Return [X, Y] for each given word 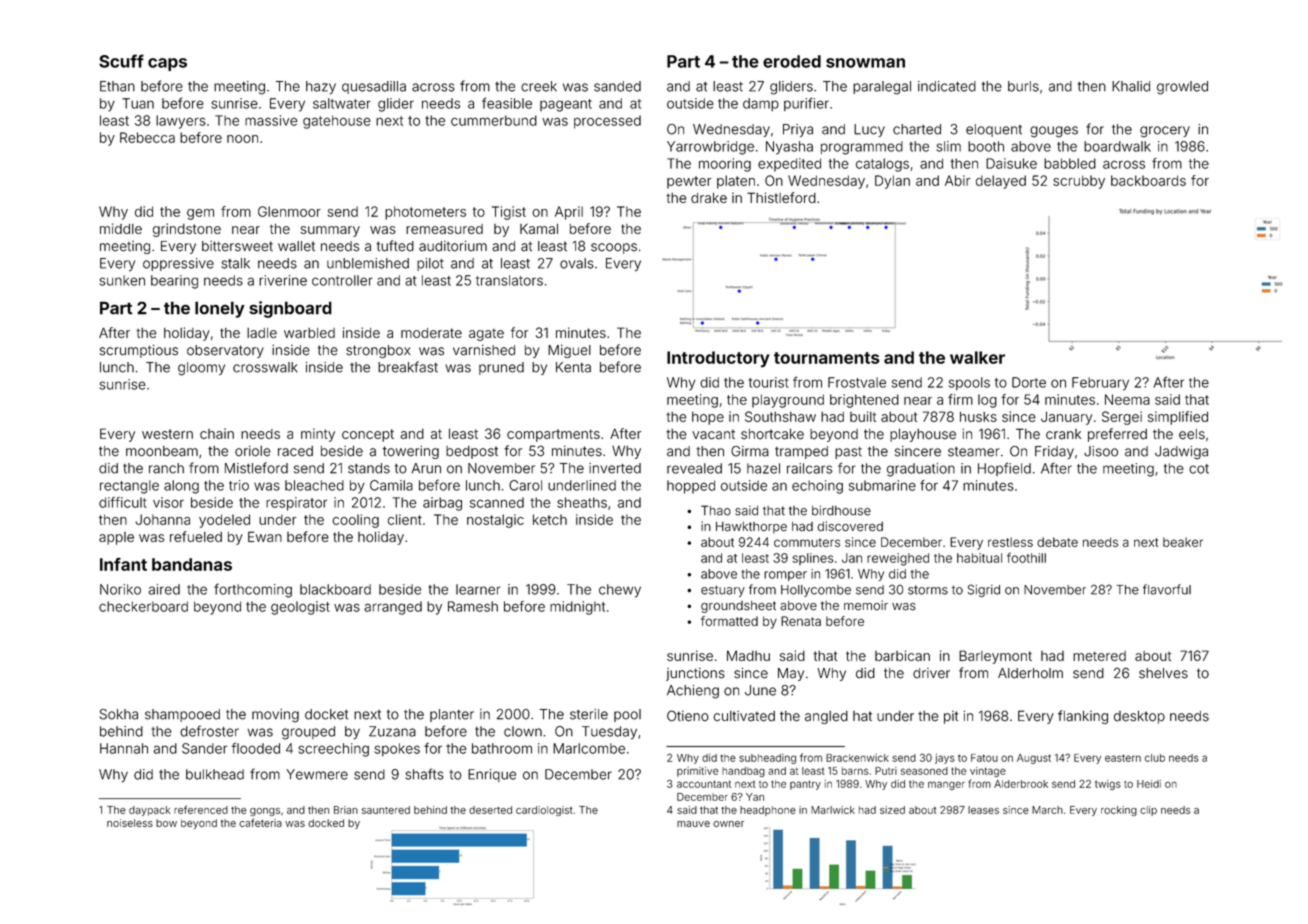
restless [1010, 542]
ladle [262, 333]
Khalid [1131, 86]
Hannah [124, 748]
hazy [321, 87]
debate [1057, 542]
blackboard [335, 589]
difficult [123, 502]
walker [977, 357]
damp [761, 104]
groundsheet [738, 607]
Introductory [718, 359]
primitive [698, 772]
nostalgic [495, 521]
